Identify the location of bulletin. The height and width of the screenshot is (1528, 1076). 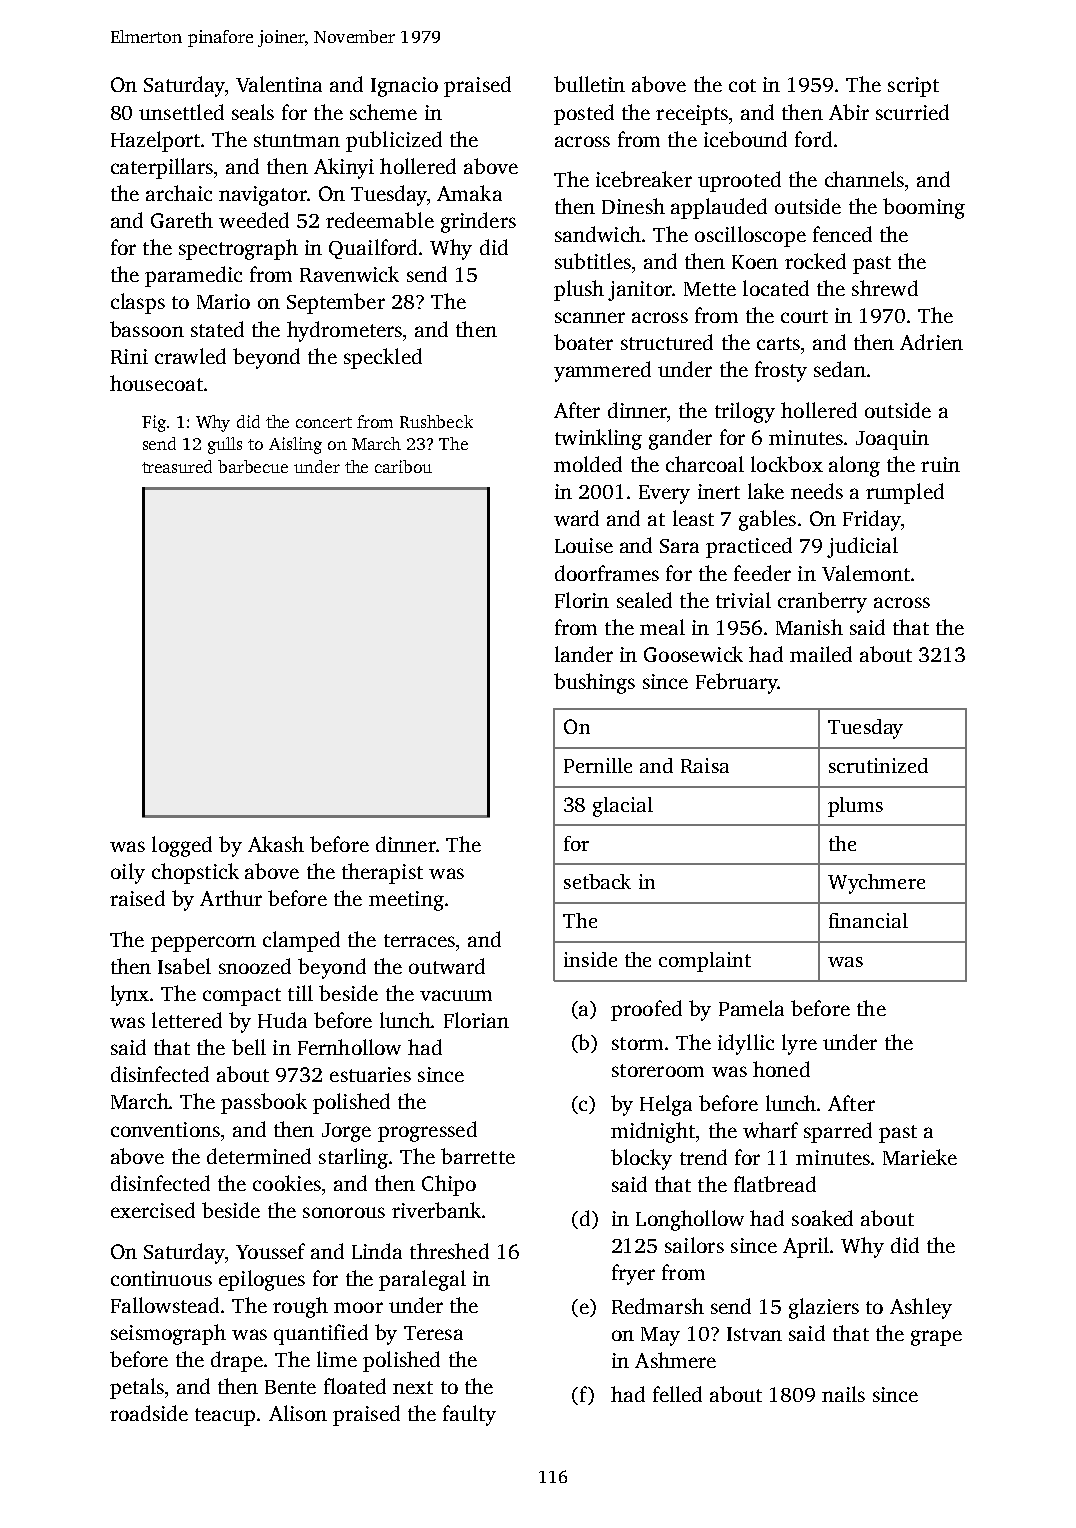
(589, 84).
